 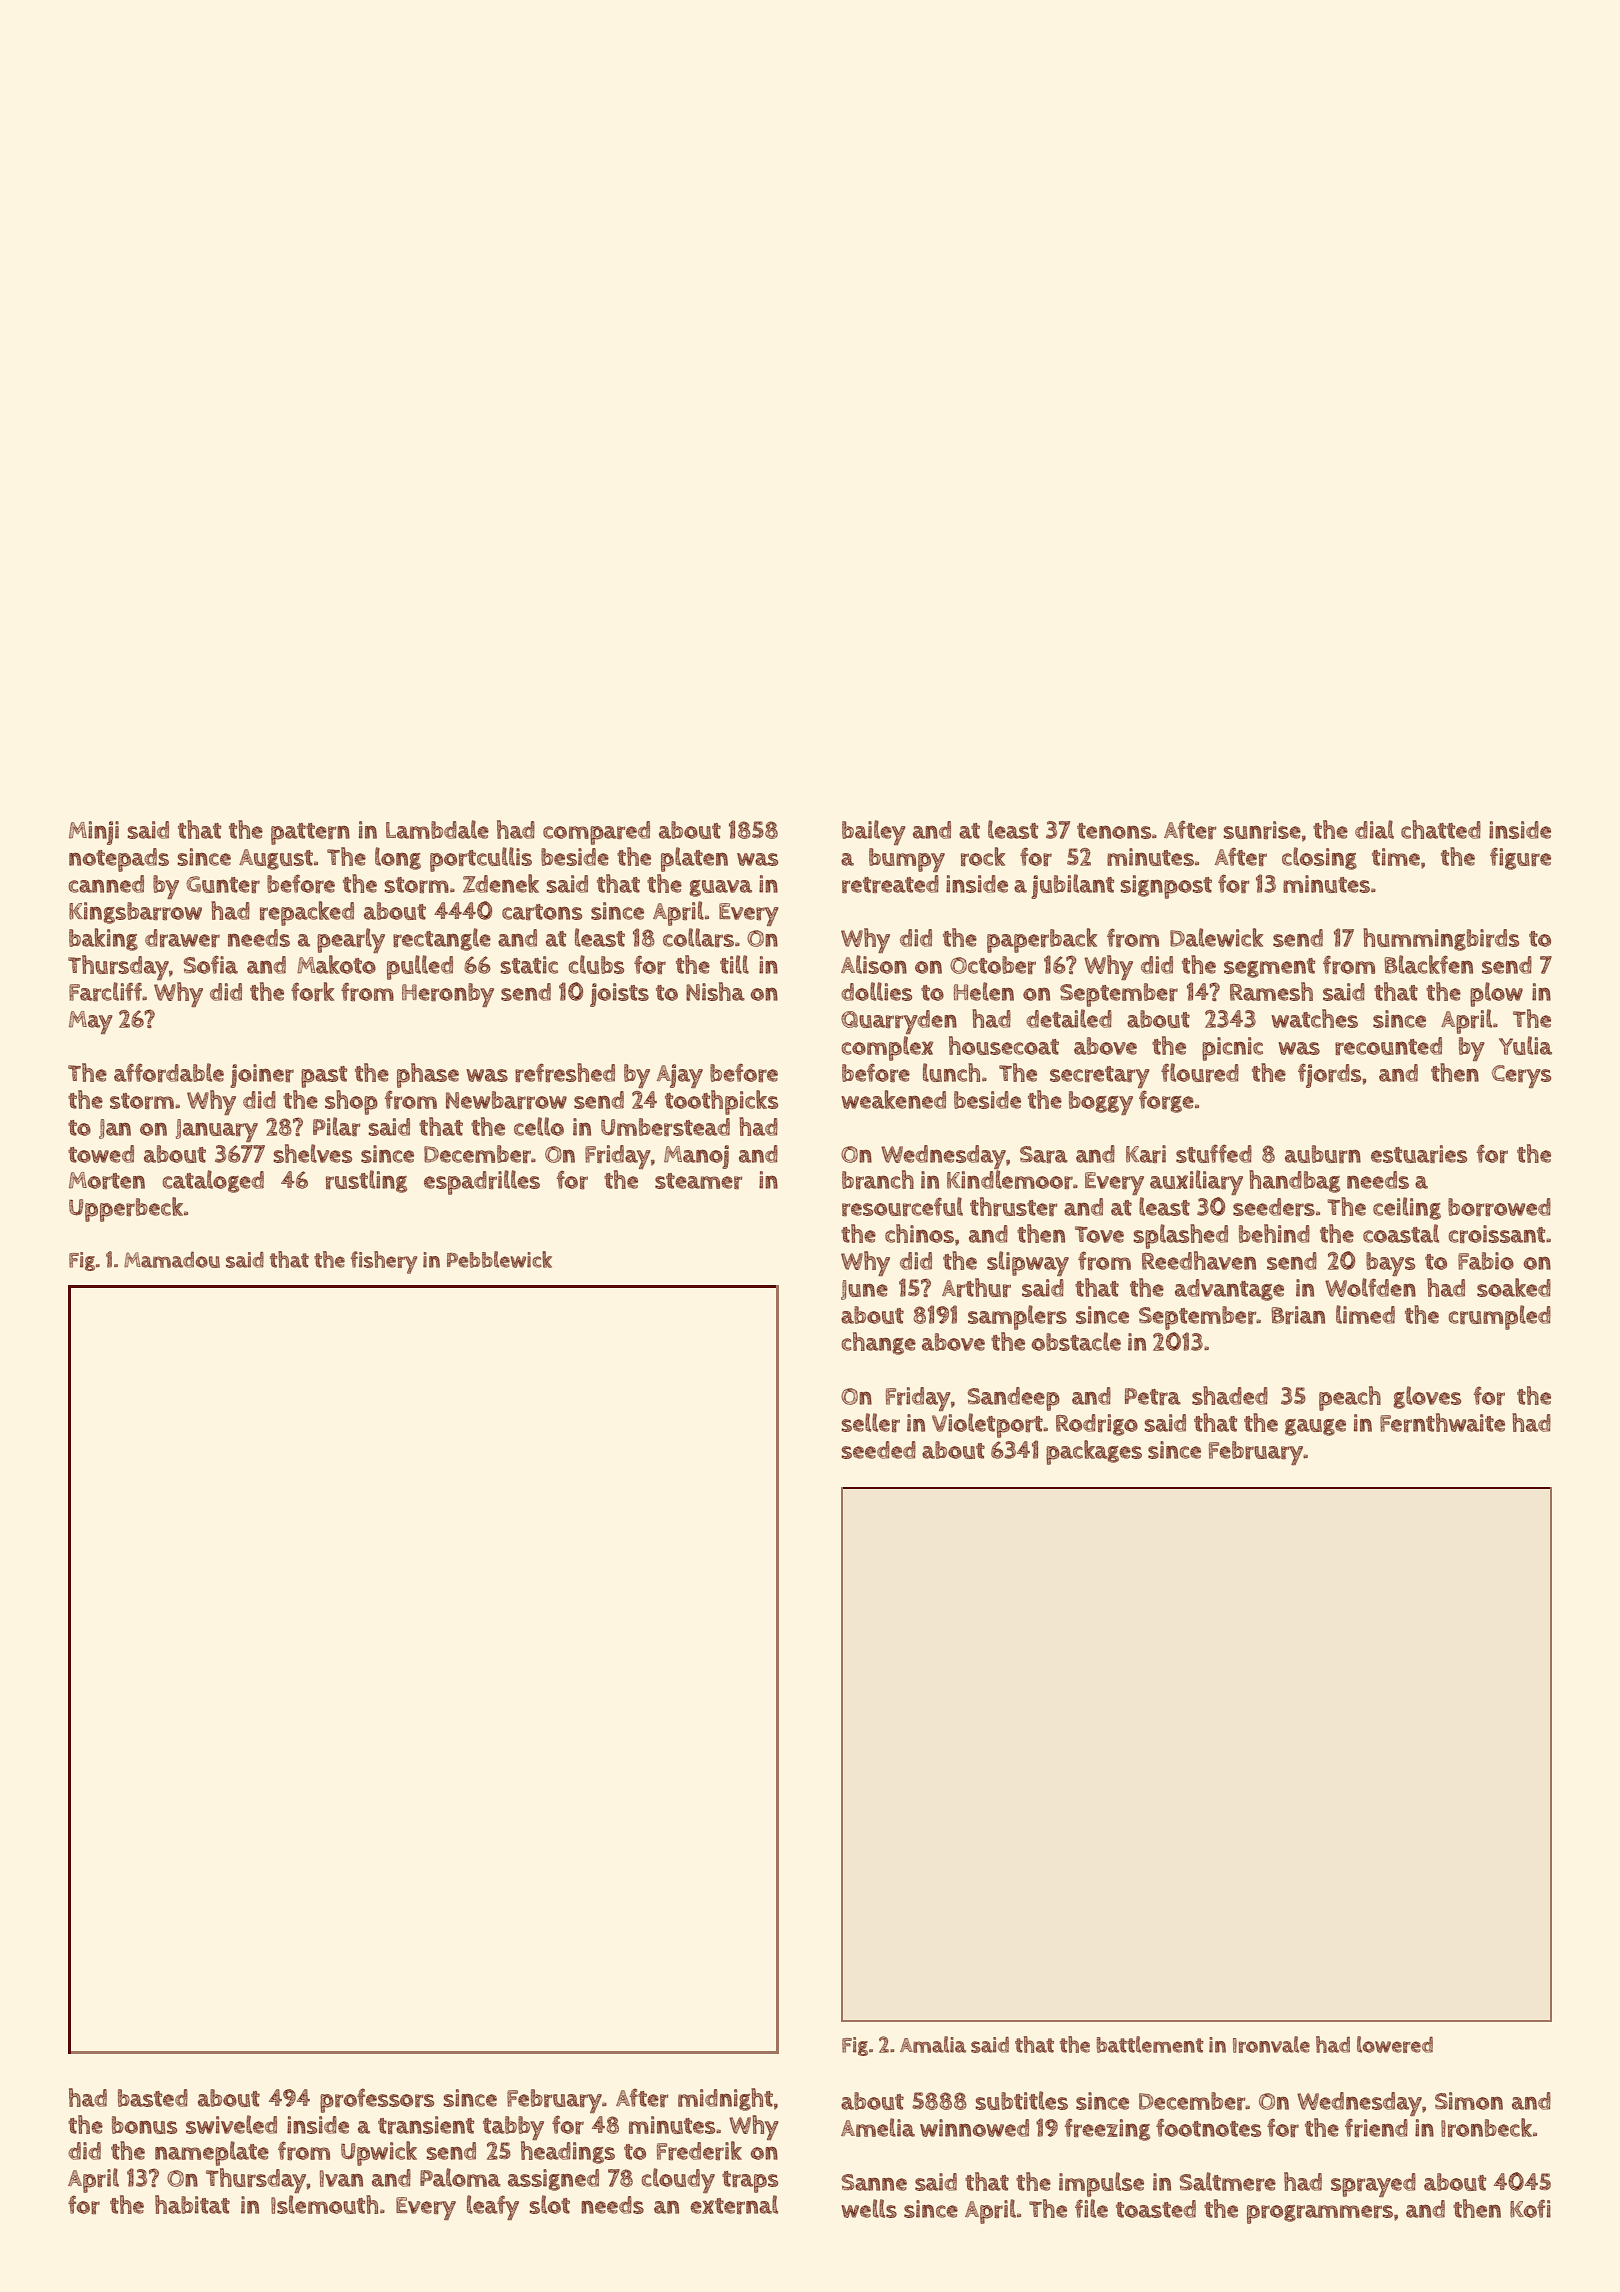 What do you see at coordinates (1014, 1399) in the image?
I see `Sandeep` at bounding box center [1014, 1399].
